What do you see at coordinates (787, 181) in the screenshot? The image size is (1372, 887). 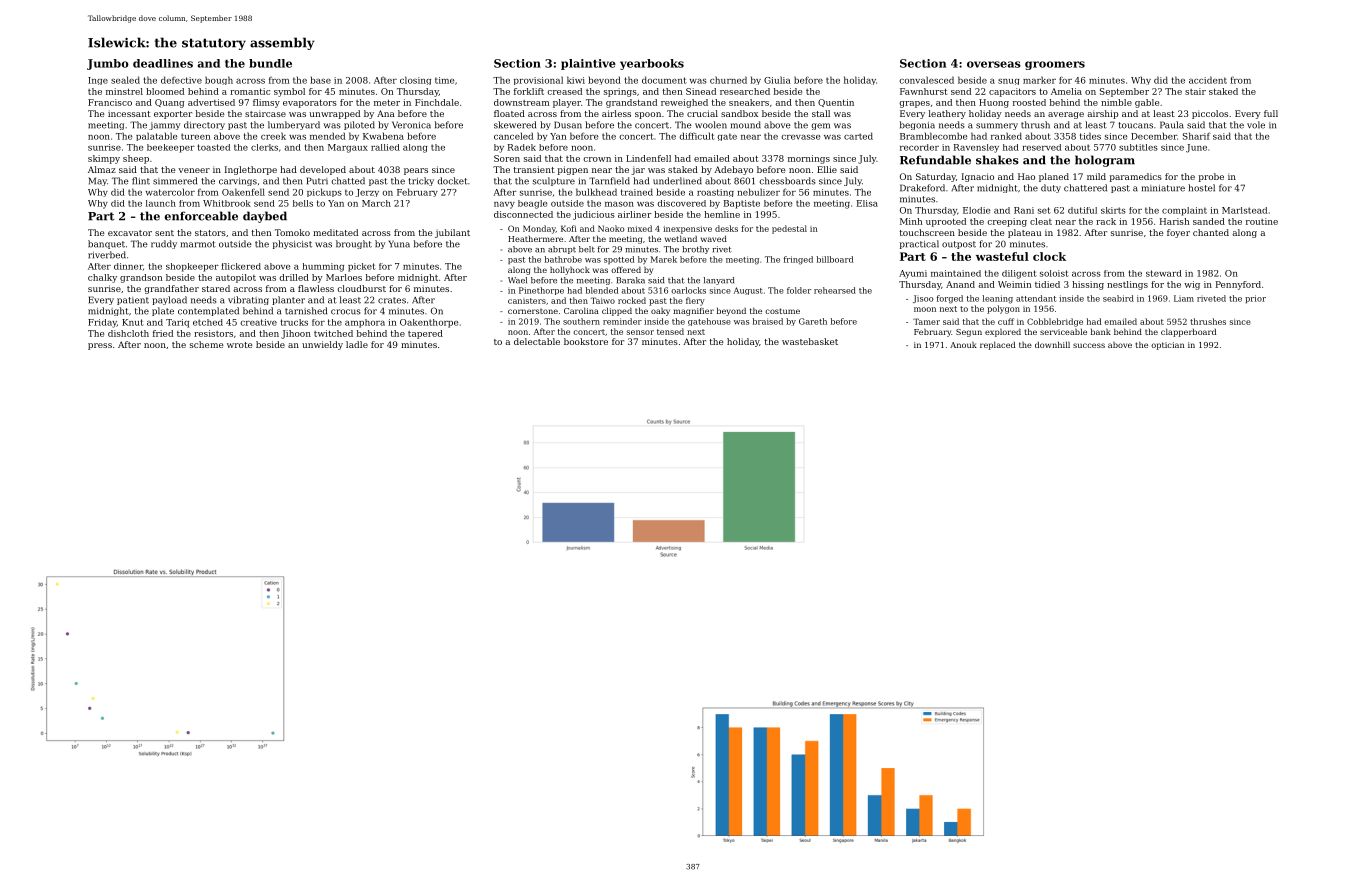 I see `chessboards` at bounding box center [787, 181].
